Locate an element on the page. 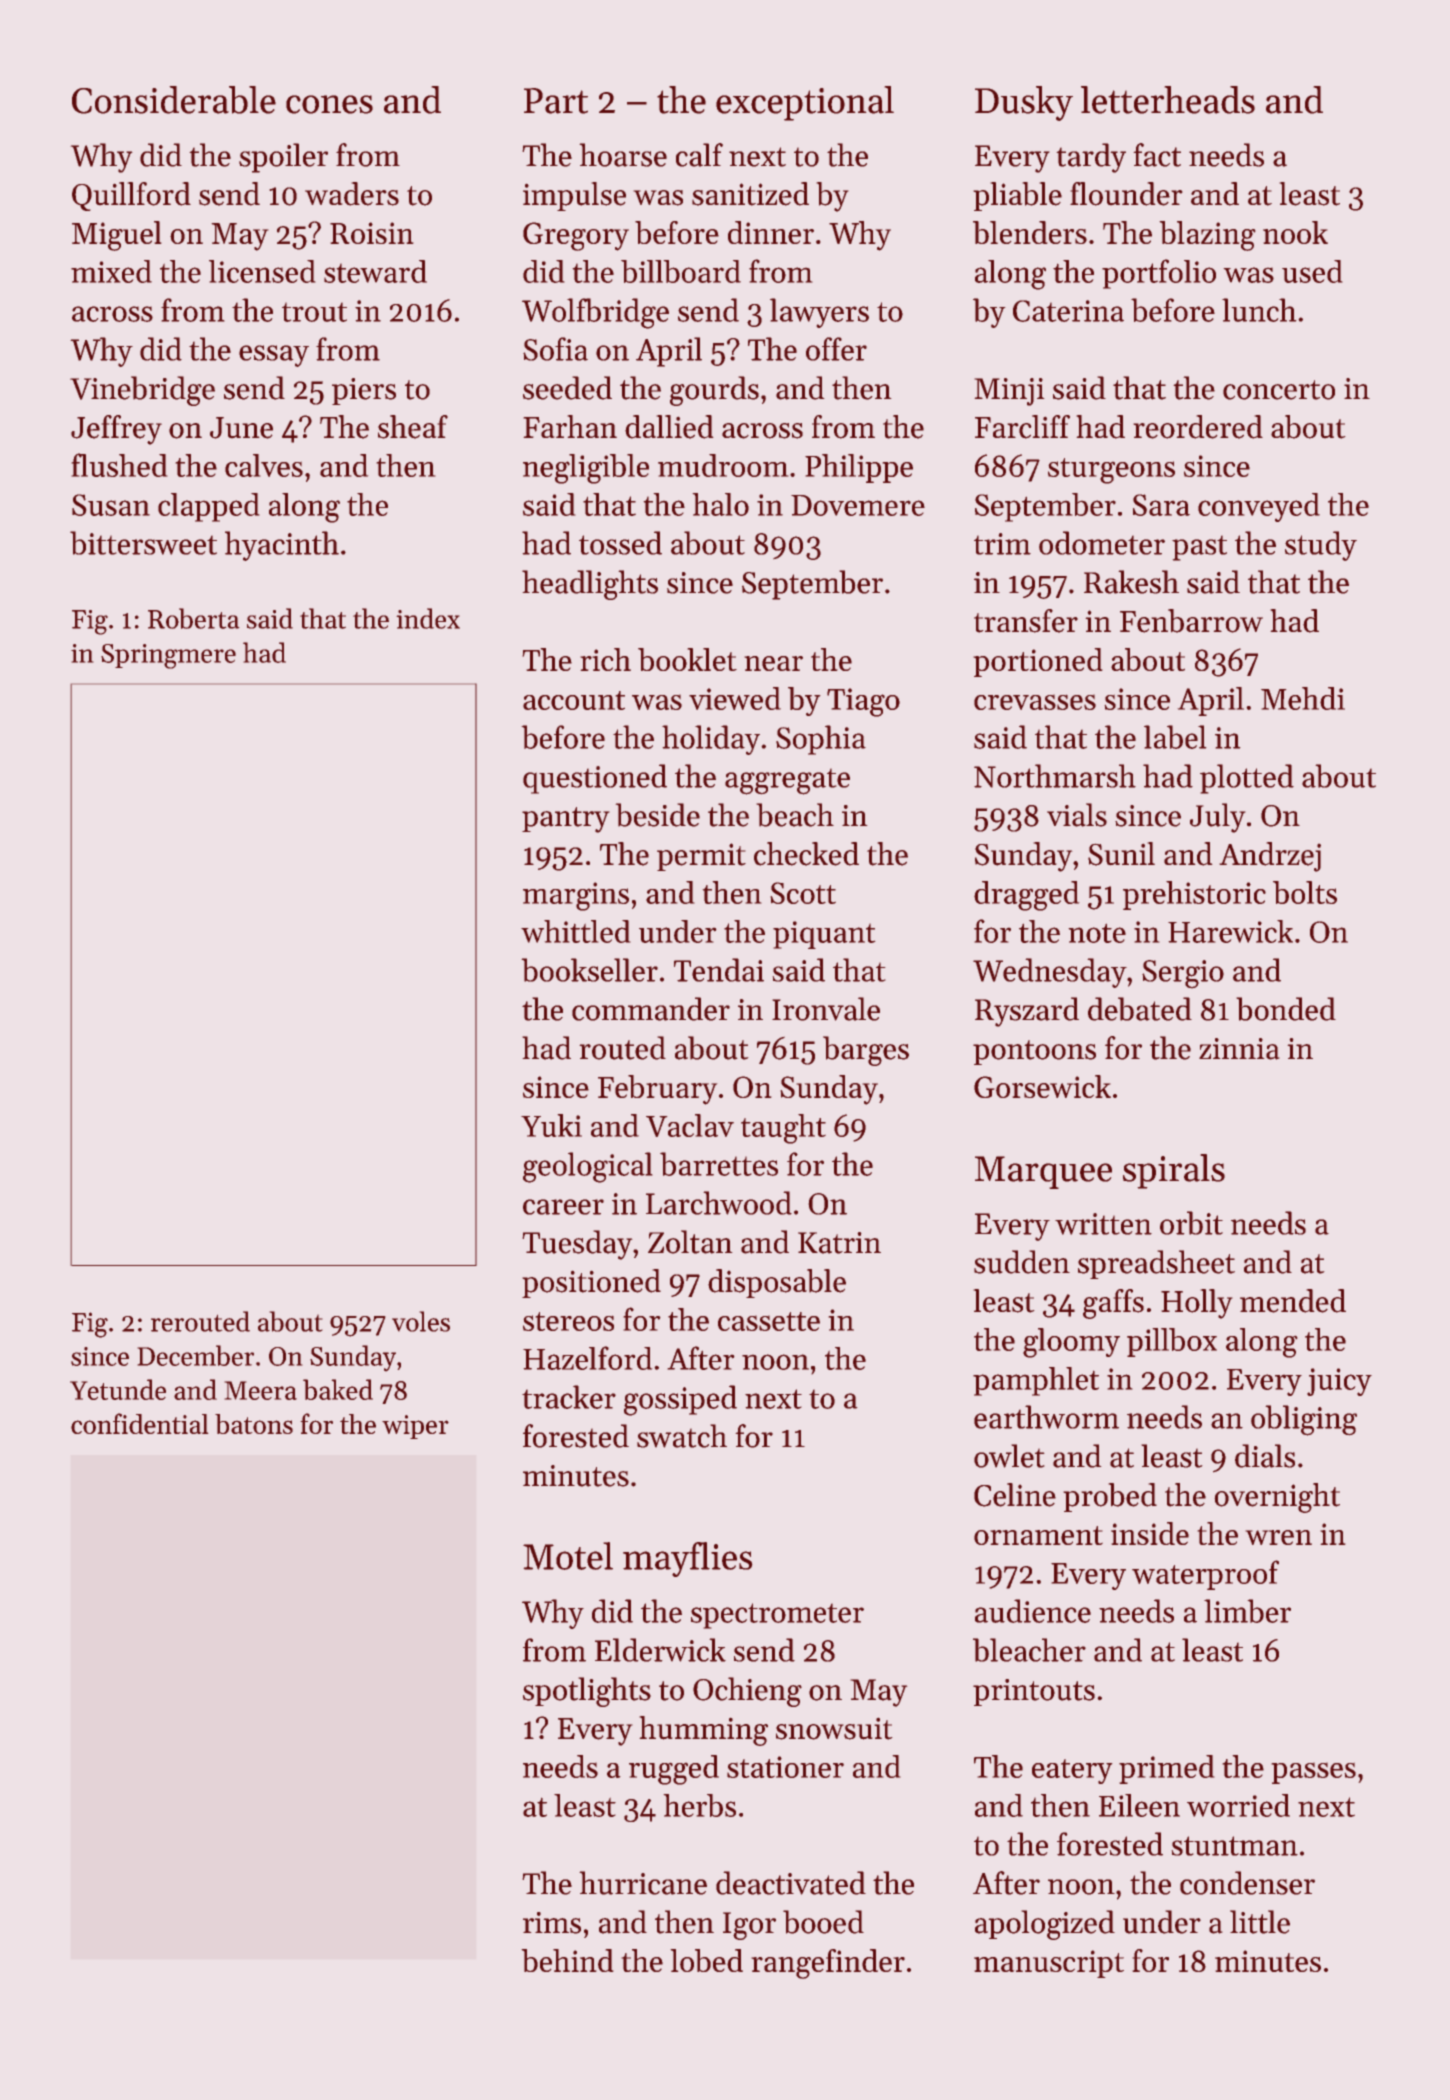 This image has height=2100, width=1450. voles is located at coordinates (421, 1321).
